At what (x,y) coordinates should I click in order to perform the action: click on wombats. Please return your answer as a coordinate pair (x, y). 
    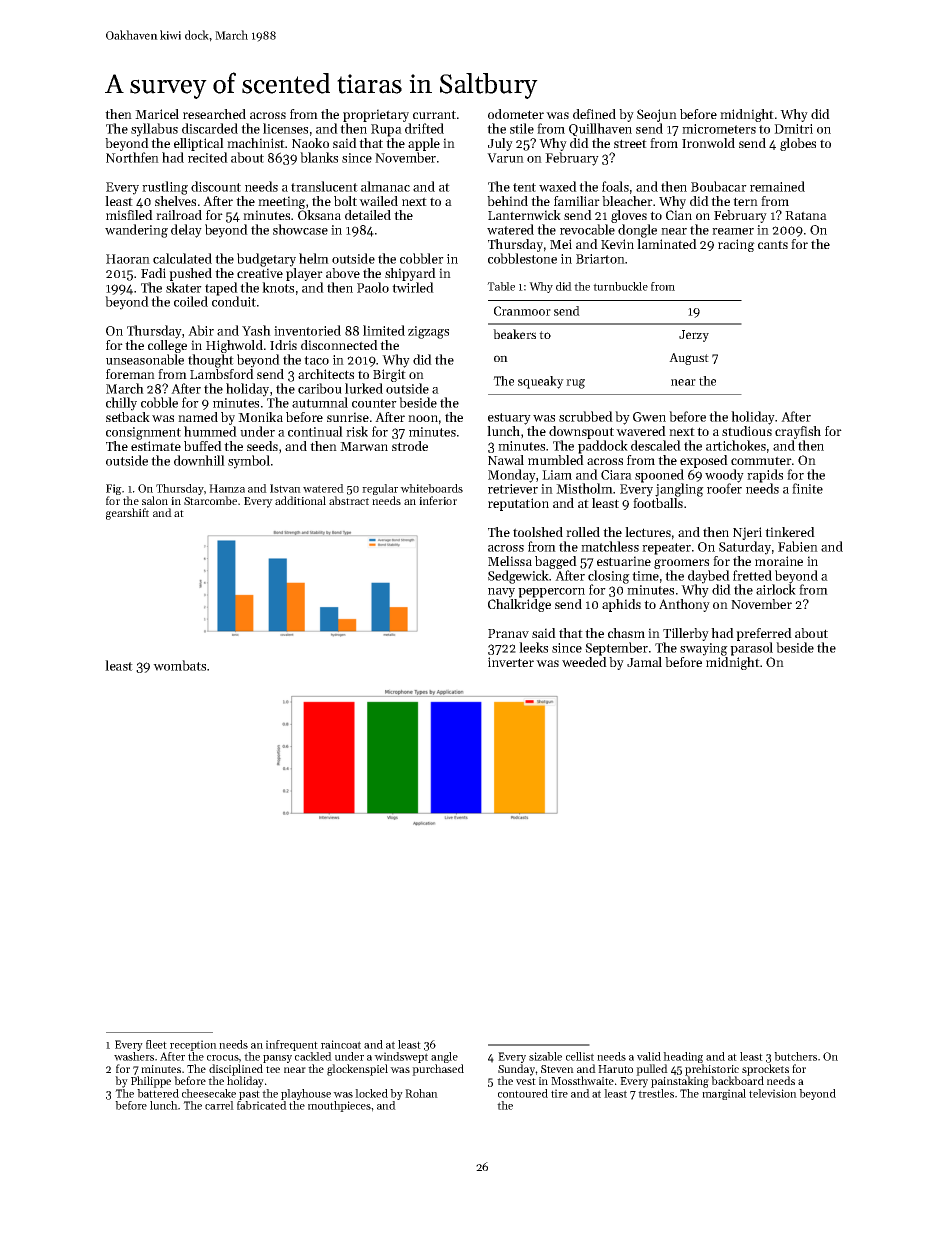
    Looking at the image, I should click on (179, 665).
